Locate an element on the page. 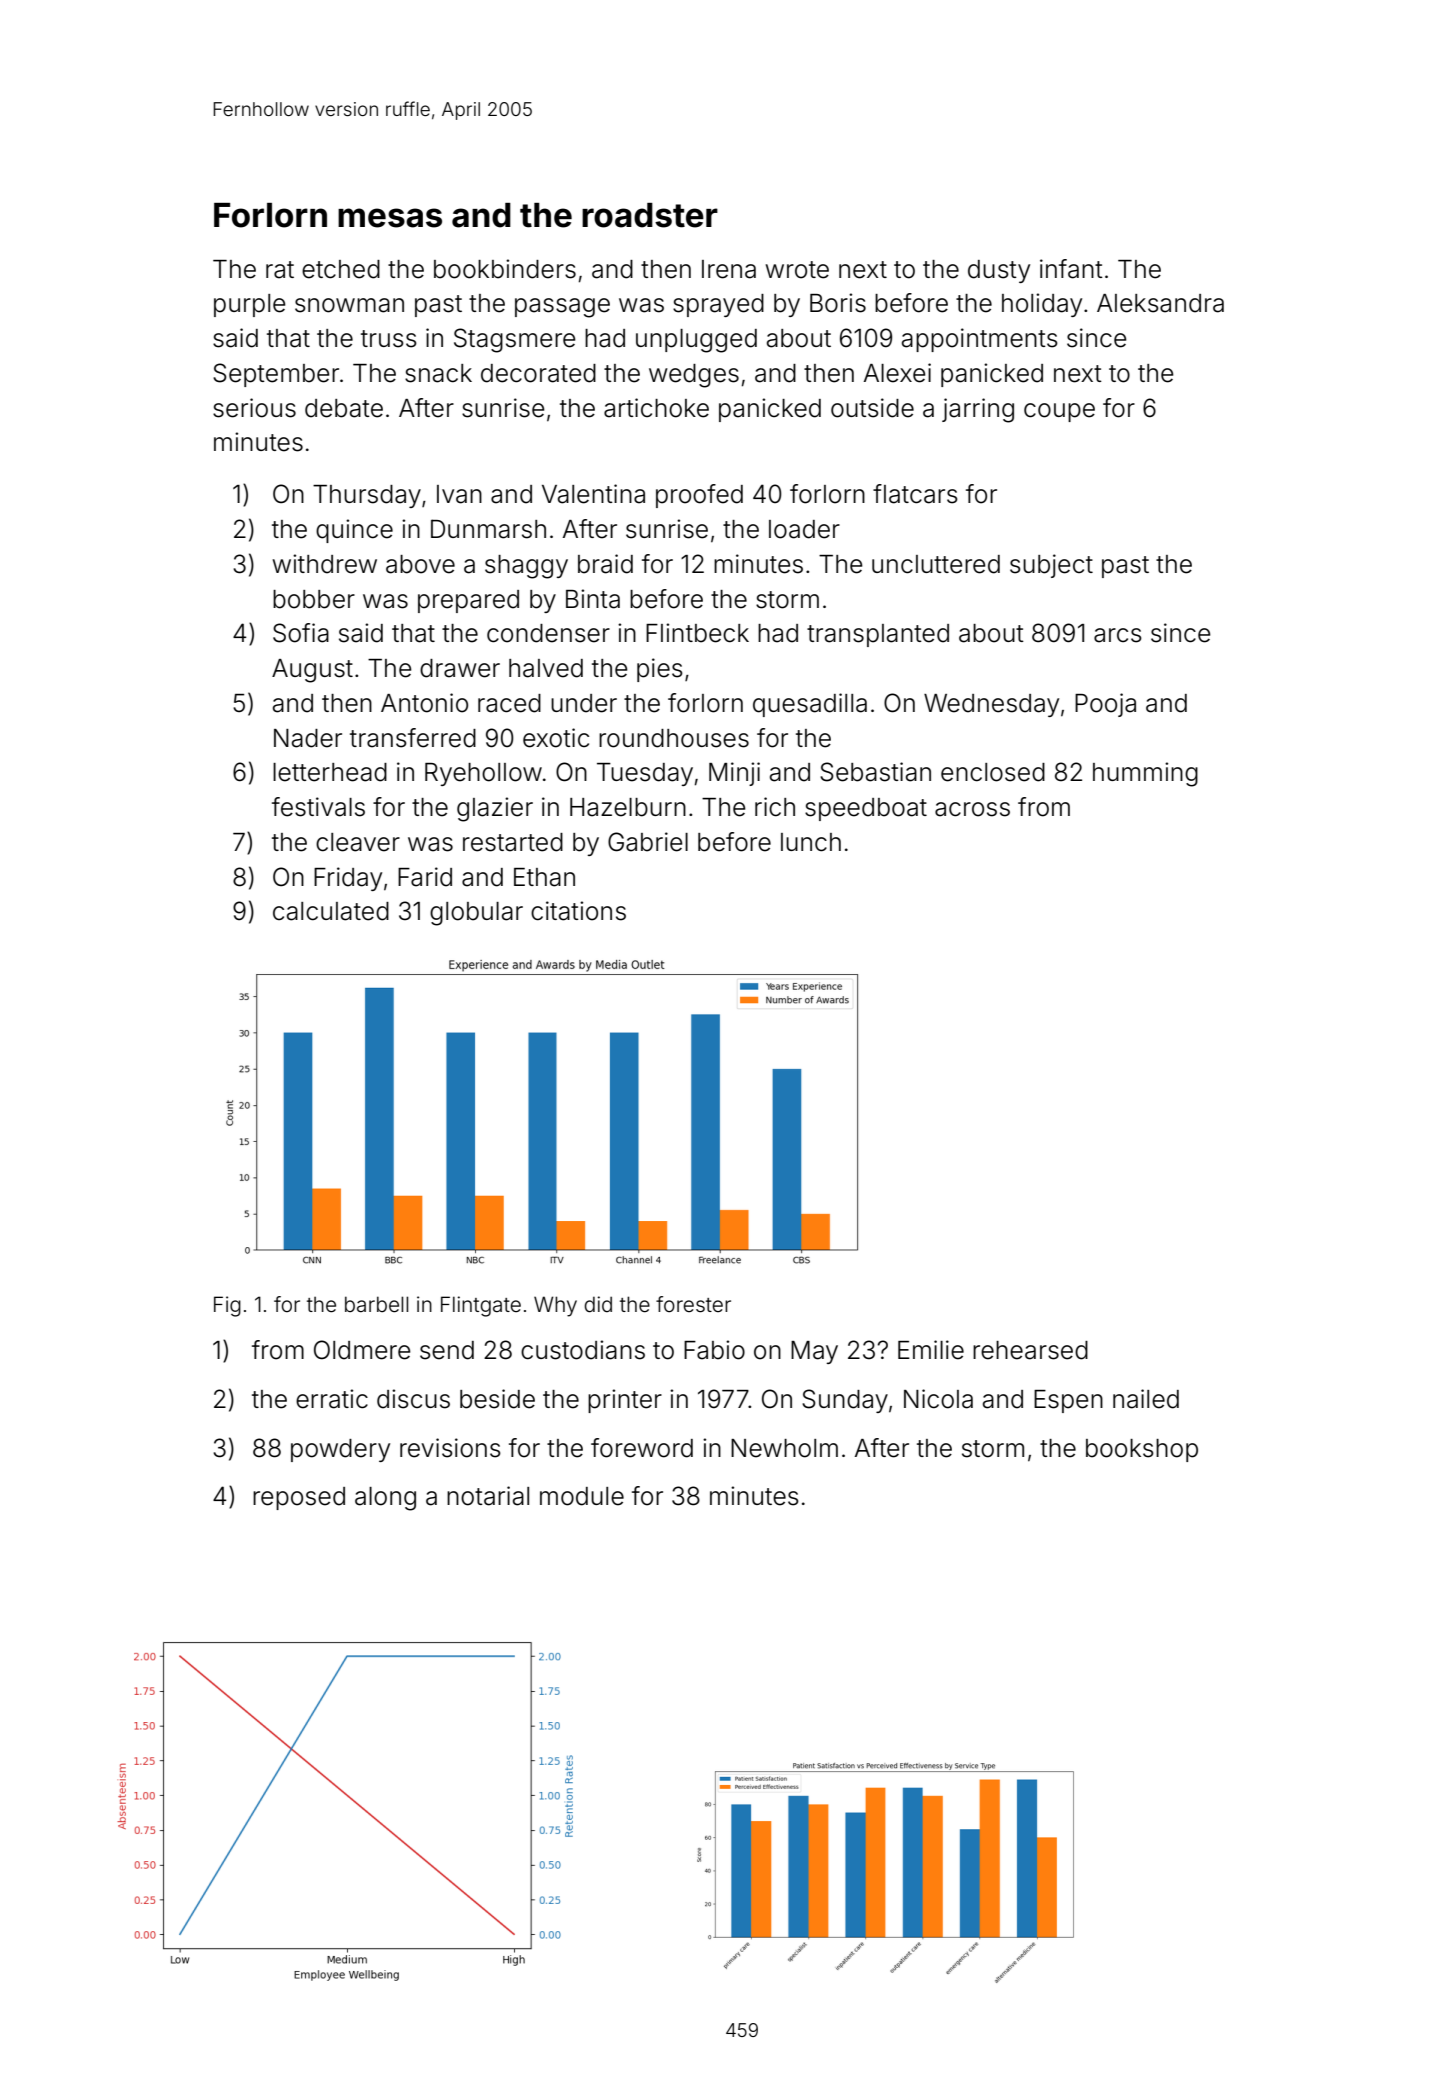 The height and width of the document is (2100, 1450). speedboat is located at coordinates (866, 809).
